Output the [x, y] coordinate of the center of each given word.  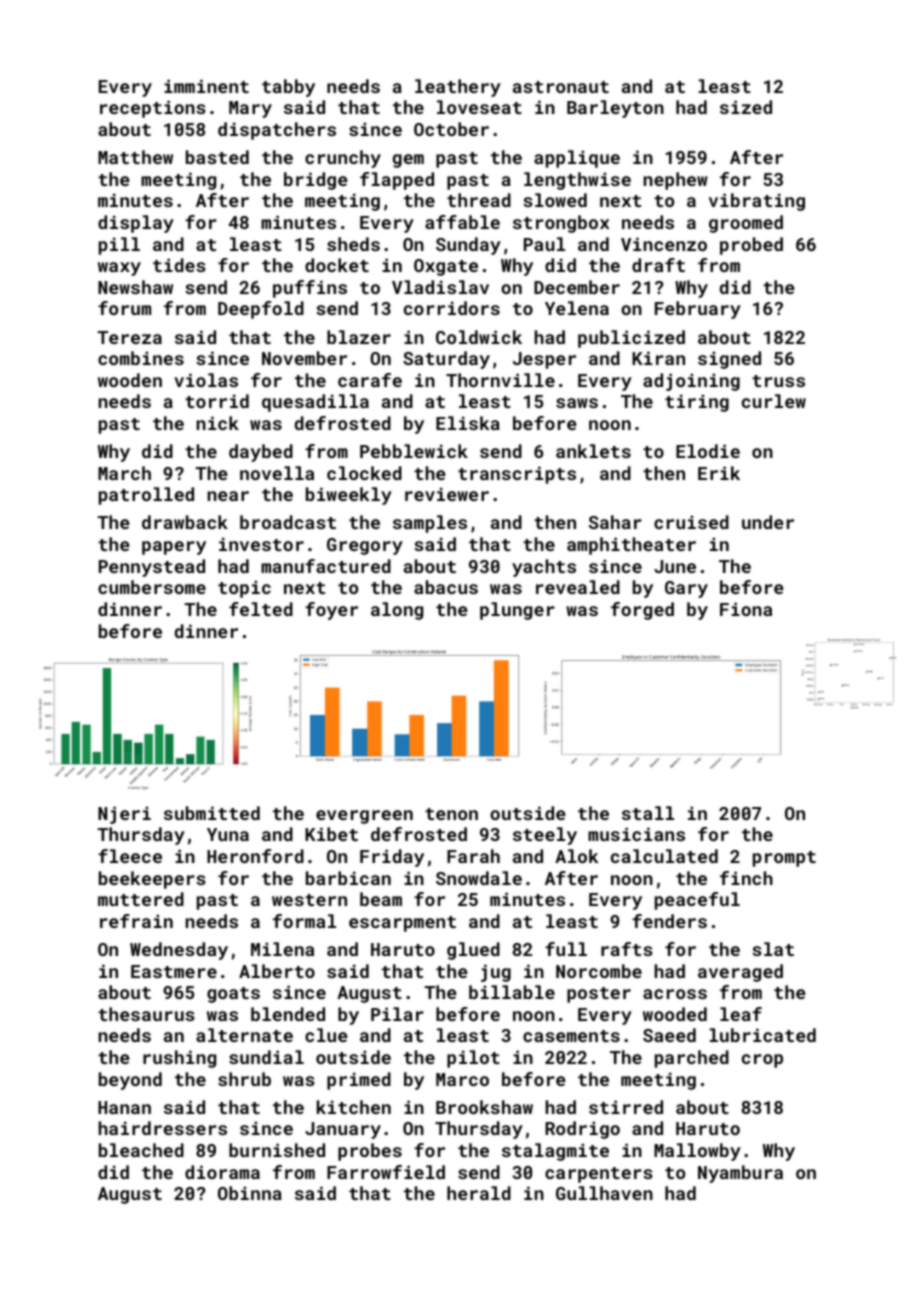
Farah [473, 856]
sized [746, 107]
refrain [136, 921]
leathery [458, 88]
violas [206, 380]
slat [773, 949]
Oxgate [446, 267]
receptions [153, 109]
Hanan [124, 1107]
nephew [676, 181]
